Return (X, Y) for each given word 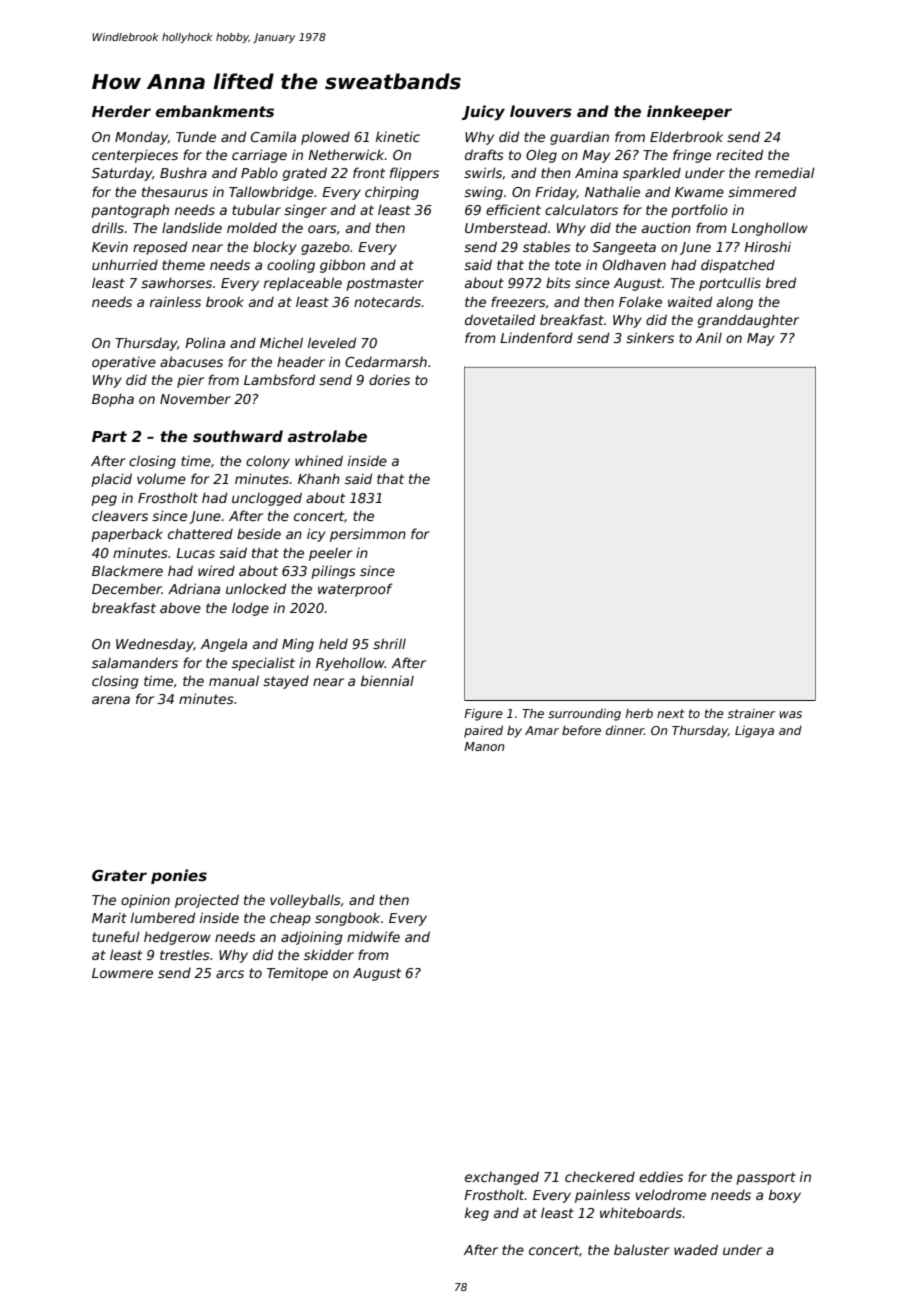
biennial (387, 680)
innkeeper (689, 112)
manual (234, 680)
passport (766, 1178)
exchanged (502, 1178)
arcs (230, 974)
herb (639, 713)
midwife (373, 936)
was (790, 714)
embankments (215, 111)
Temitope (297, 974)
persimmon (368, 535)
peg (104, 500)
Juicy (483, 113)
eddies (661, 1176)
